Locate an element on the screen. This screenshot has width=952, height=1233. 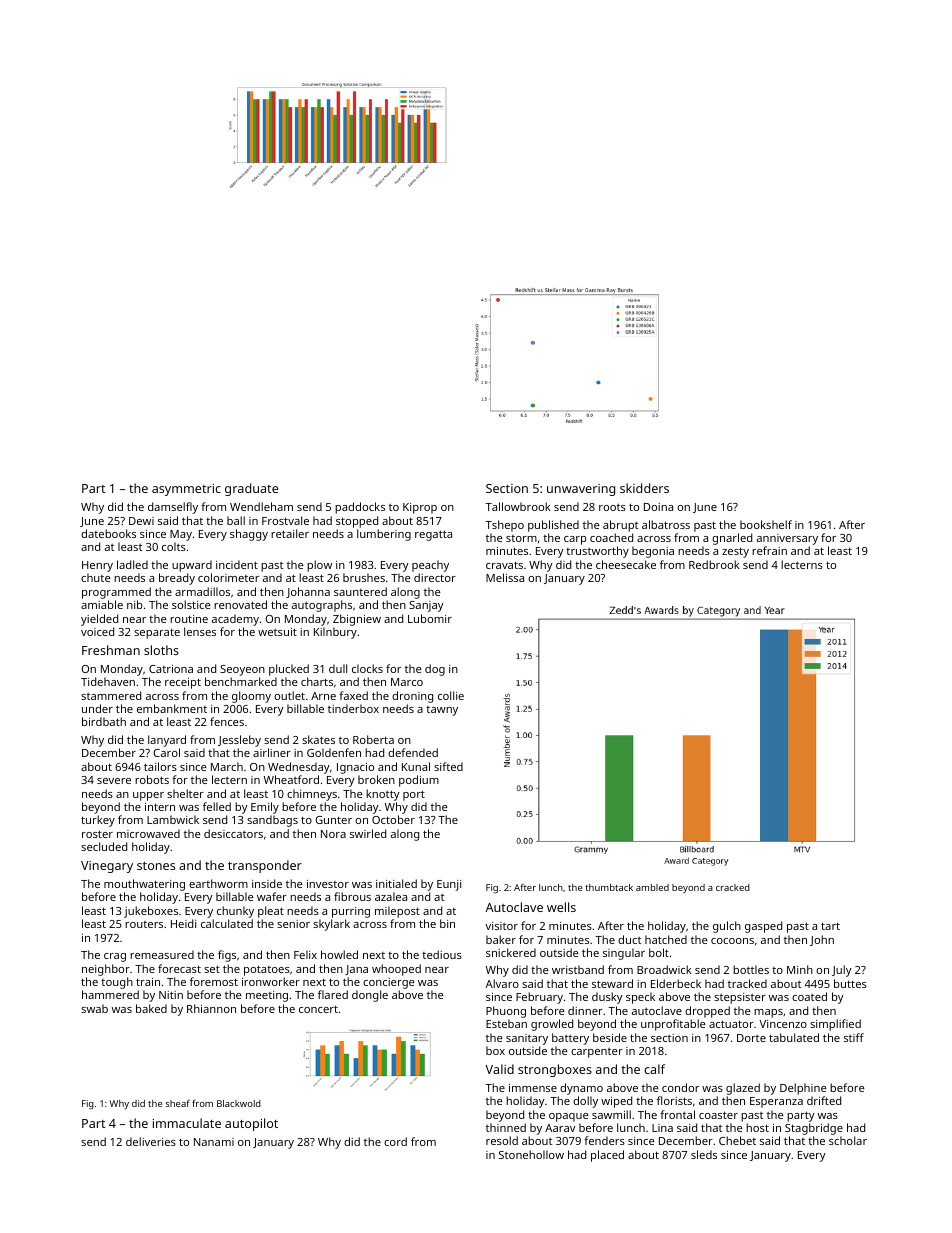
Lubomir is located at coordinates (430, 618).
